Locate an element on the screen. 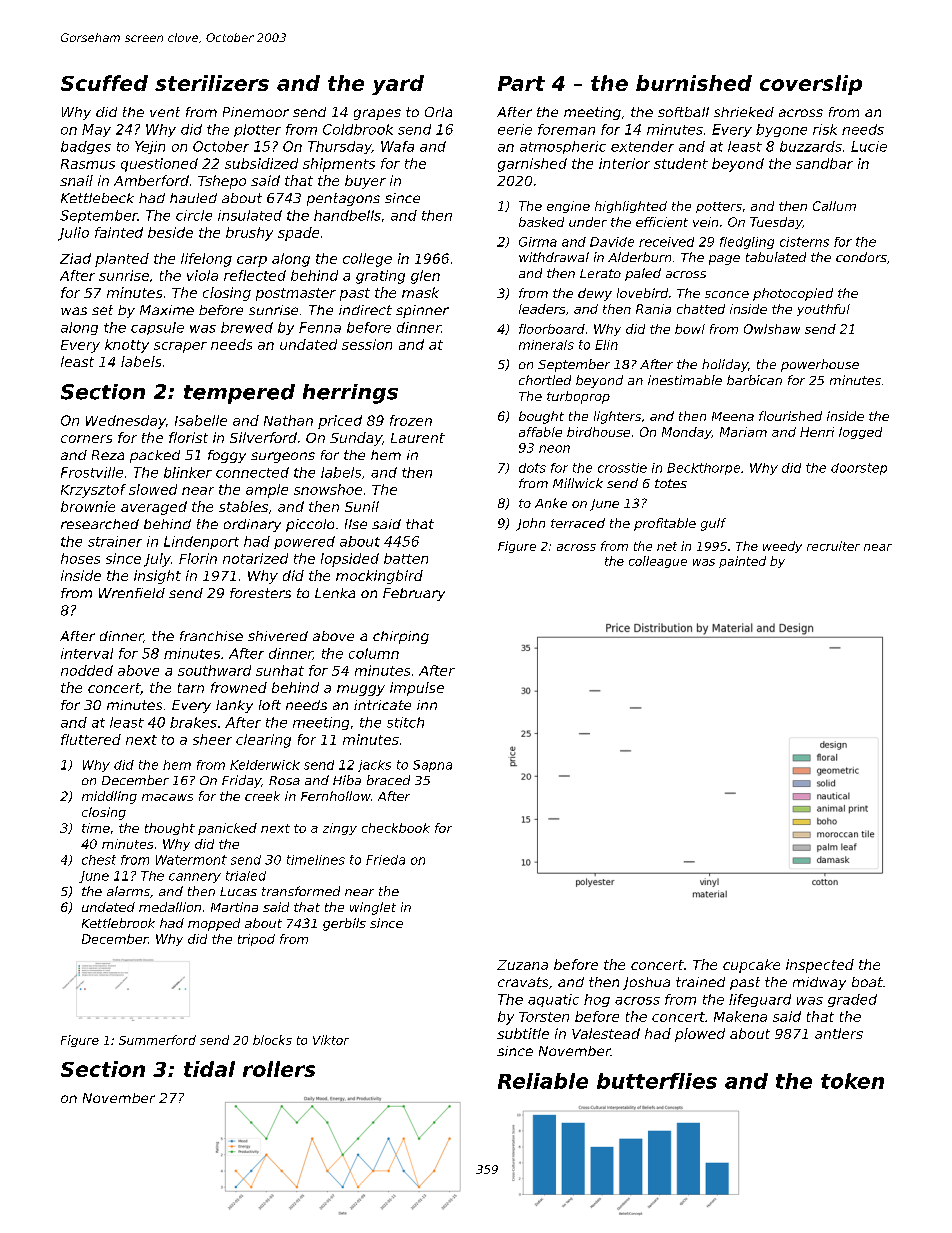 The width and height of the screenshot is (952, 1233). muggy is located at coordinates (361, 690).
